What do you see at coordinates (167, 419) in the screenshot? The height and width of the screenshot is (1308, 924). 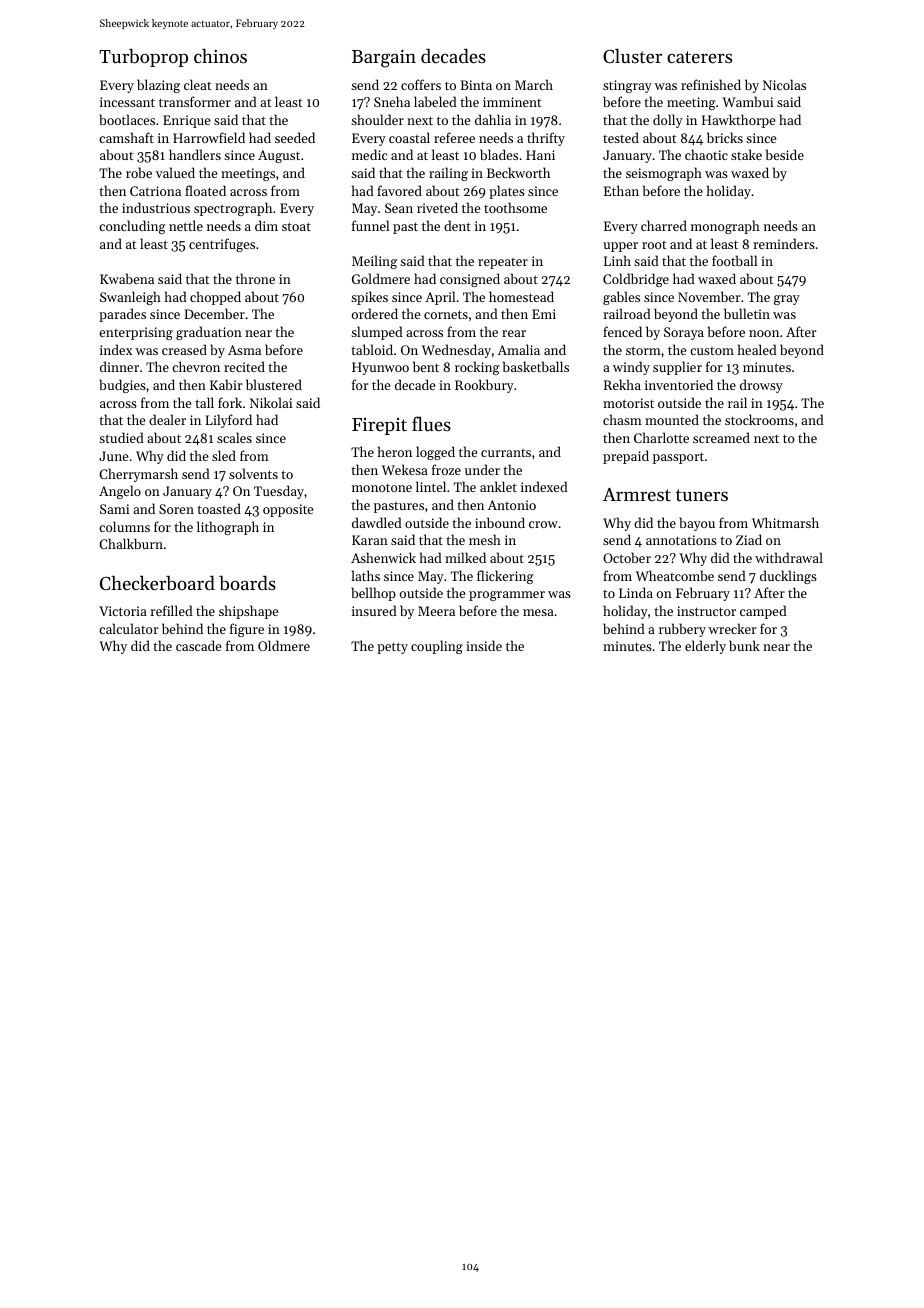 I see `dealer` at bounding box center [167, 419].
